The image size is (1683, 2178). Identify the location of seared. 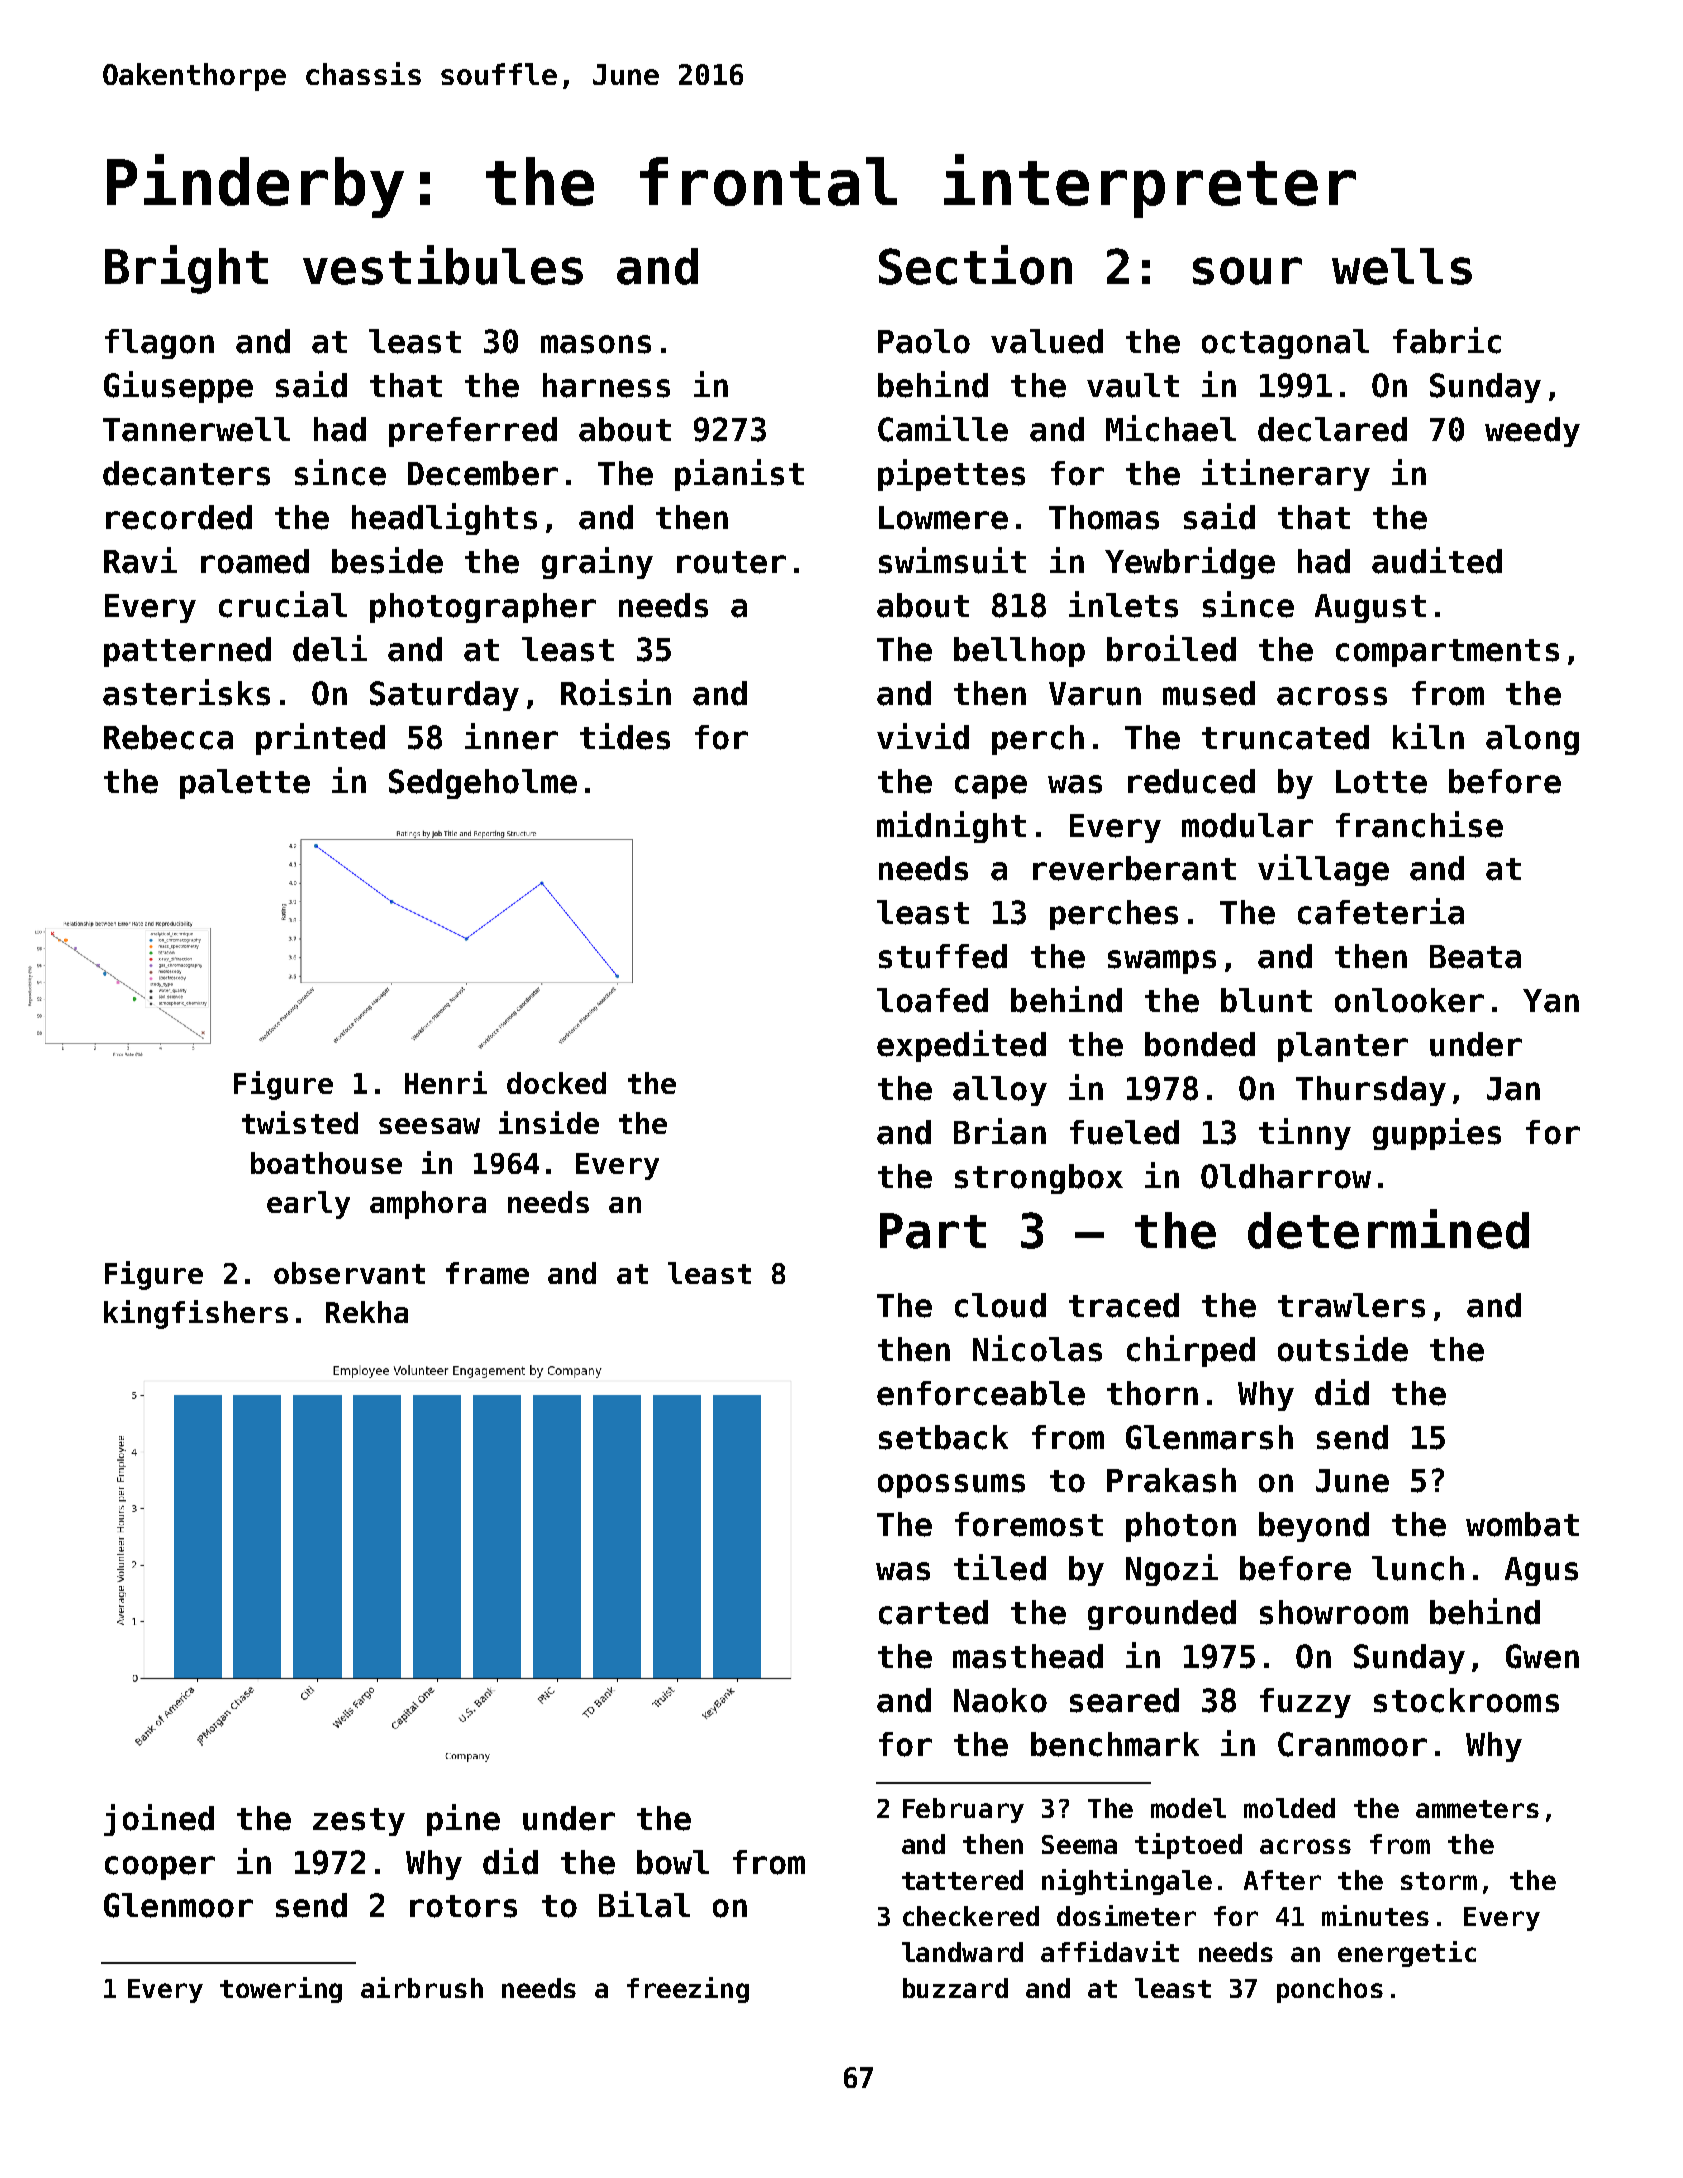
(1124, 1700).
